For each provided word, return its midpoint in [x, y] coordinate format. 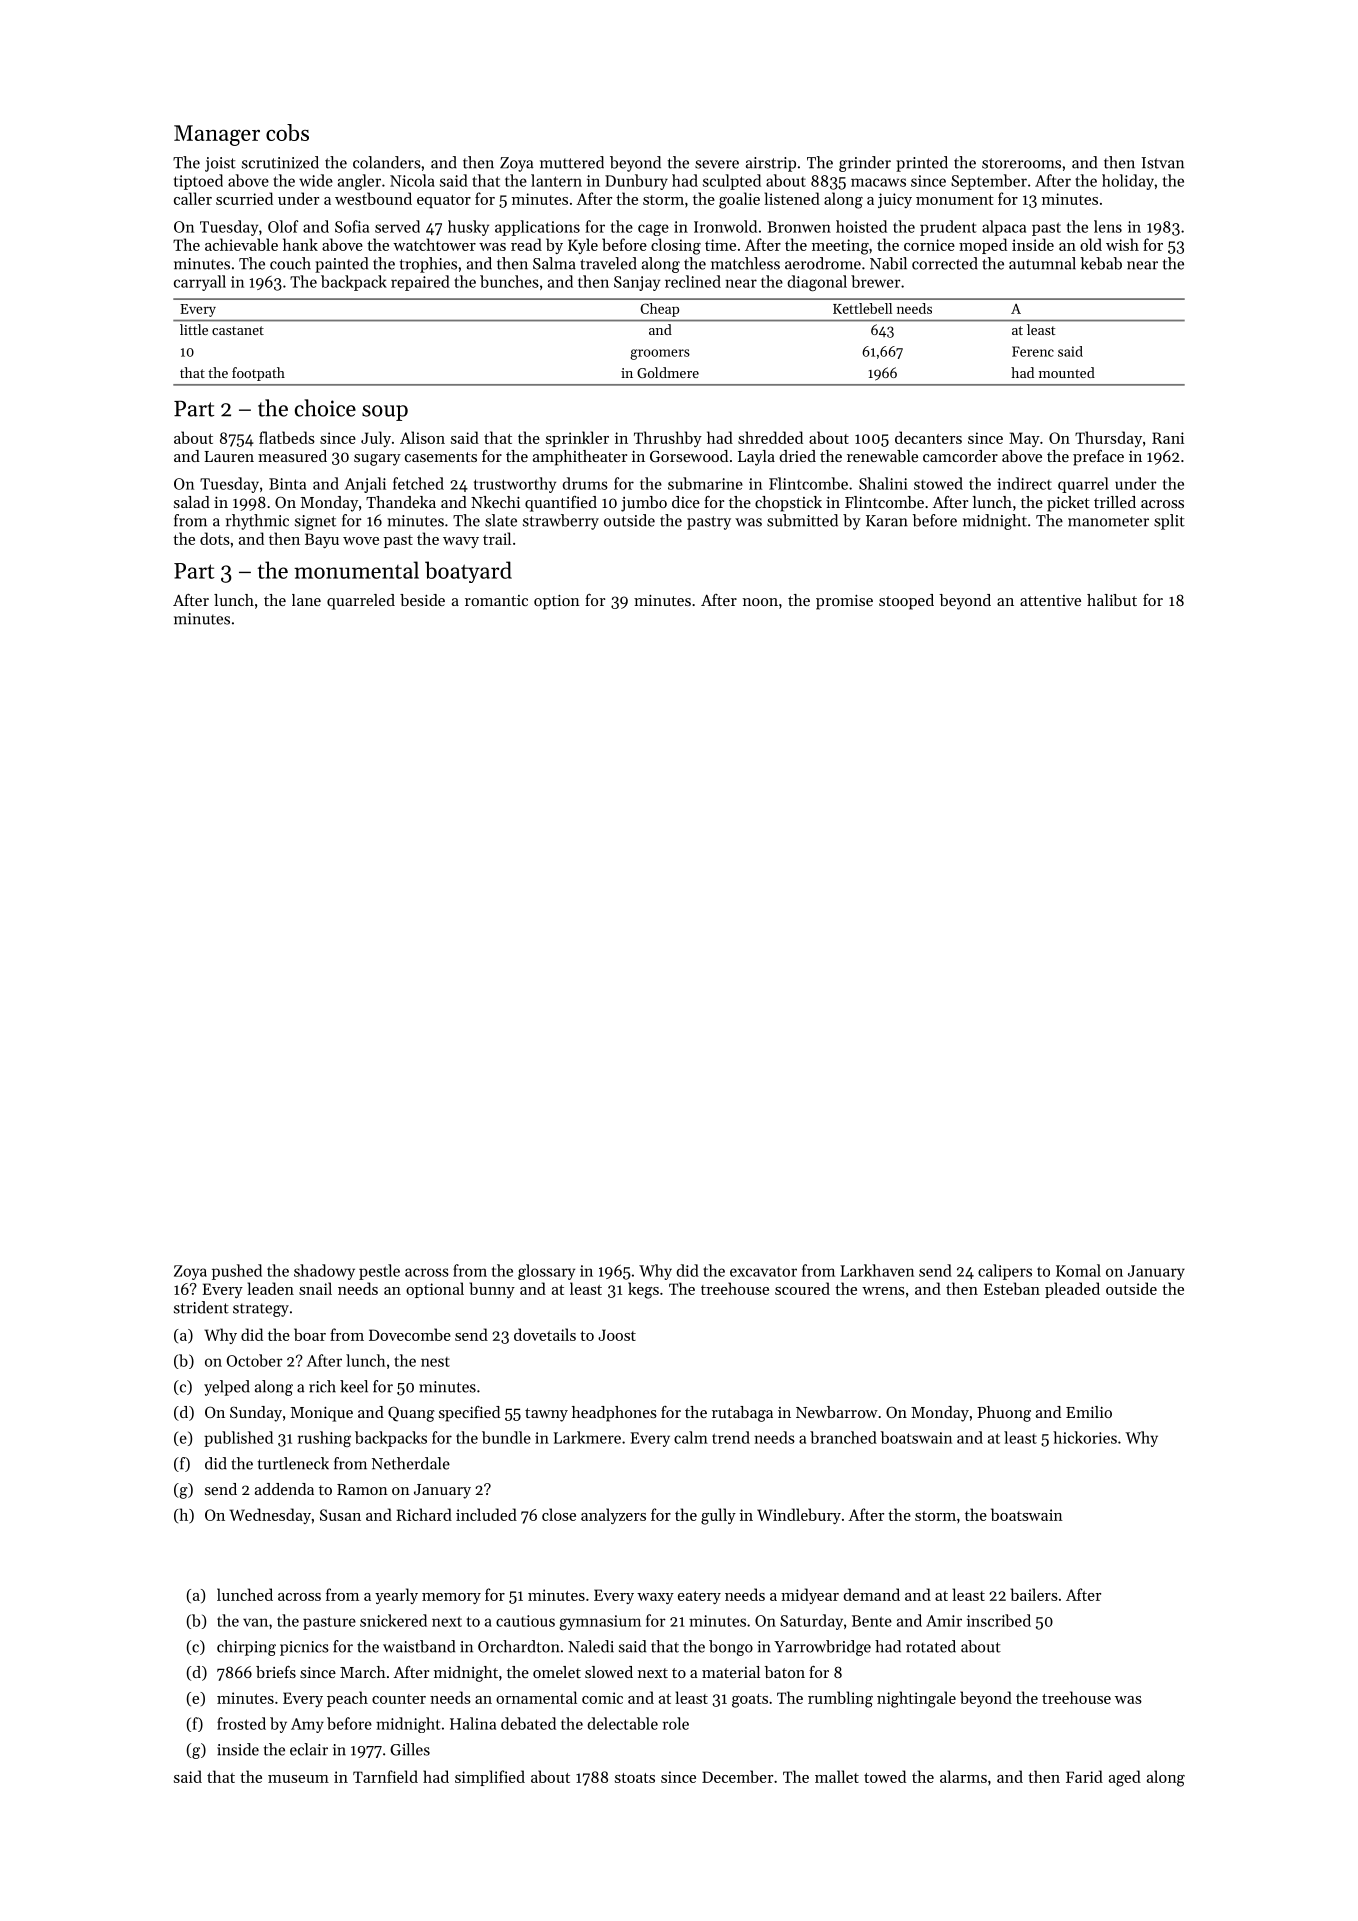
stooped [906, 602]
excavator [763, 1272]
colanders [387, 162]
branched [843, 1437]
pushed [237, 1272]
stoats [635, 1778]
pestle [379, 1272]
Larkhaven [877, 1270]
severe [717, 164]
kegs [643, 1290]
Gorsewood [689, 456]
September [989, 182]
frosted [241, 1723]
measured [292, 456]
